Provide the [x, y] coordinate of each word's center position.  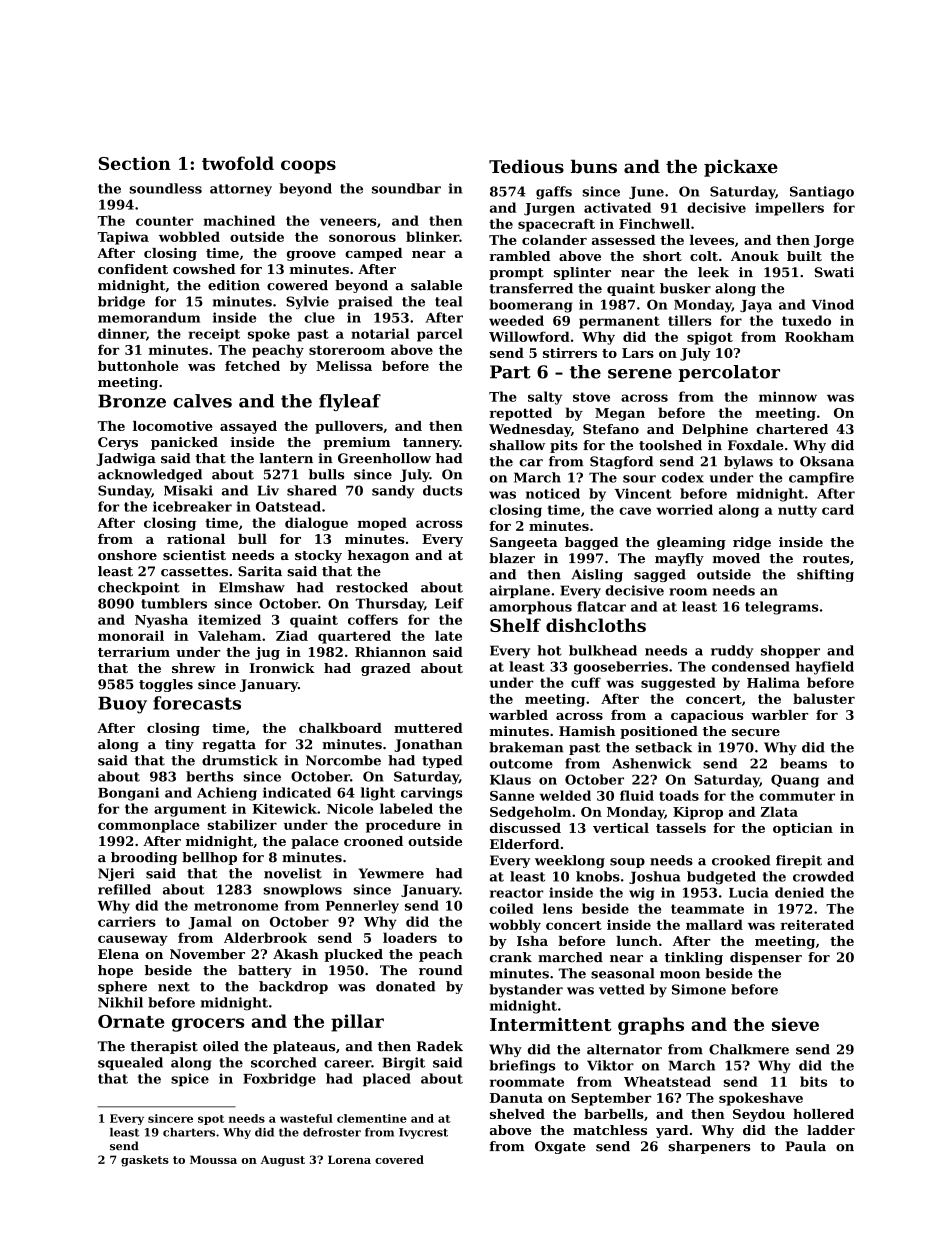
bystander [526, 991]
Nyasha [161, 621]
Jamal [210, 923]
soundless [165, 188]
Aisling [597, 575]
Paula [805, 1146]
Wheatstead [667, 1081]
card [838, 509]
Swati [834, 272]
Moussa [213, 1159]
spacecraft [556, 225]
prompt [516, 274]
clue [319, 317]
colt [704, 256]
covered [399, 1159]
